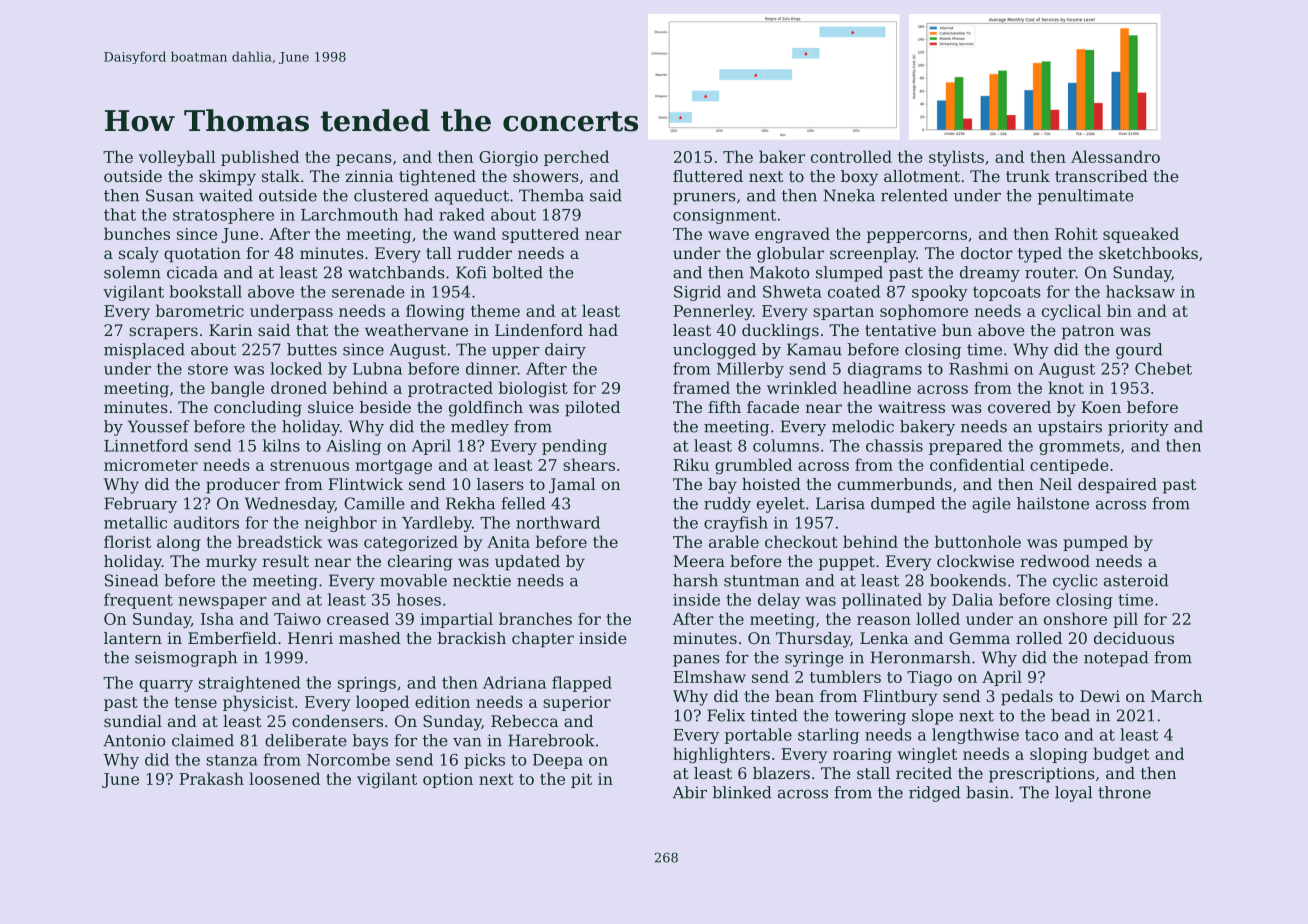 The image size is (1308, 924). Describe the element at coordinates (802, 387) in the screenshot. I see `wrinkled` at that location.
